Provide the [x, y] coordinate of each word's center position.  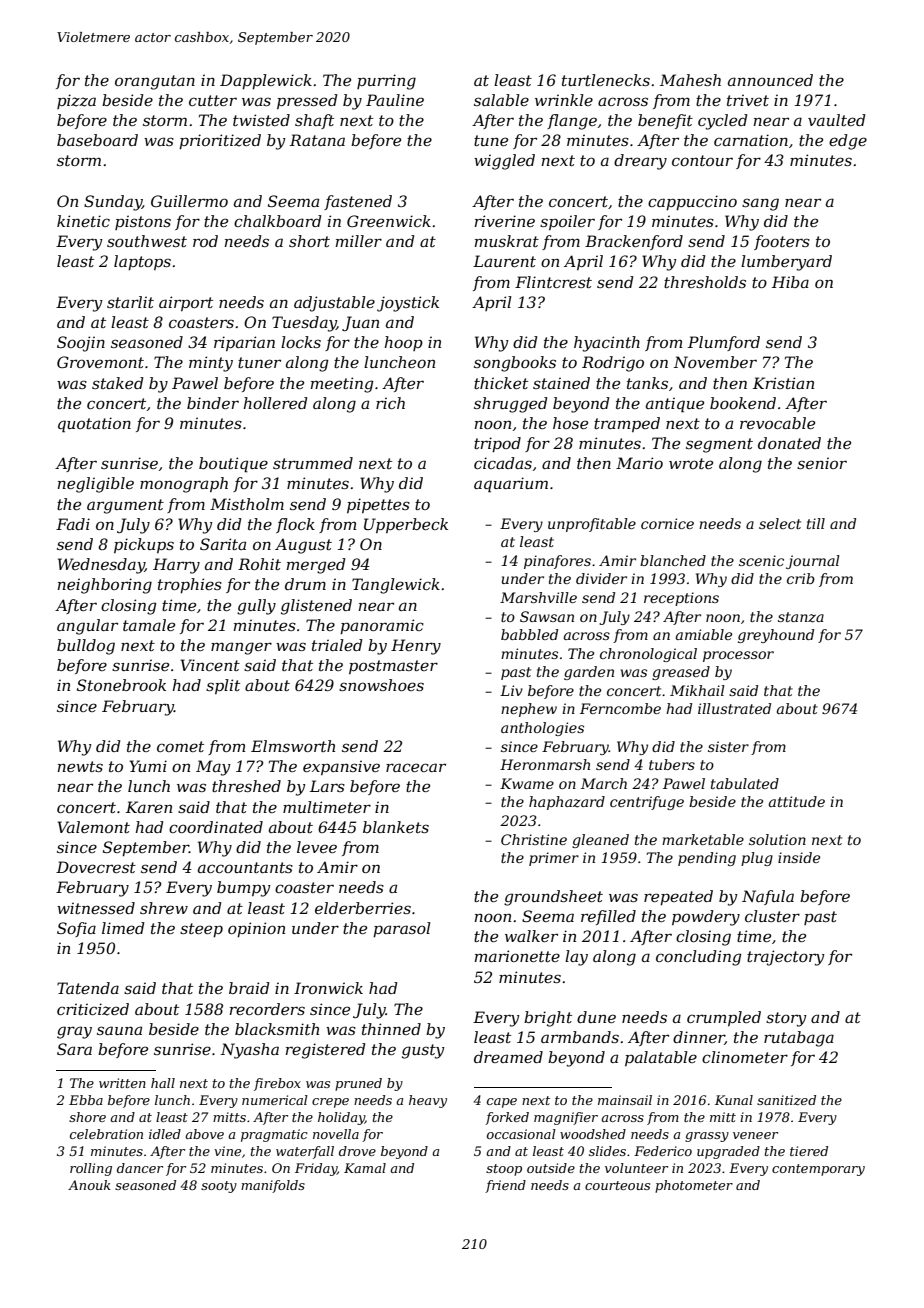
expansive [341, 767]
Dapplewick [266, 81]
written [122, 1083]
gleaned [600, 841]
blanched [673, 560]
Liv [511, 690]
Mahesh [690, 80]
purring [386, 82]
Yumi [148, 766]
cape [502, 1103]
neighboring [105, 586]
